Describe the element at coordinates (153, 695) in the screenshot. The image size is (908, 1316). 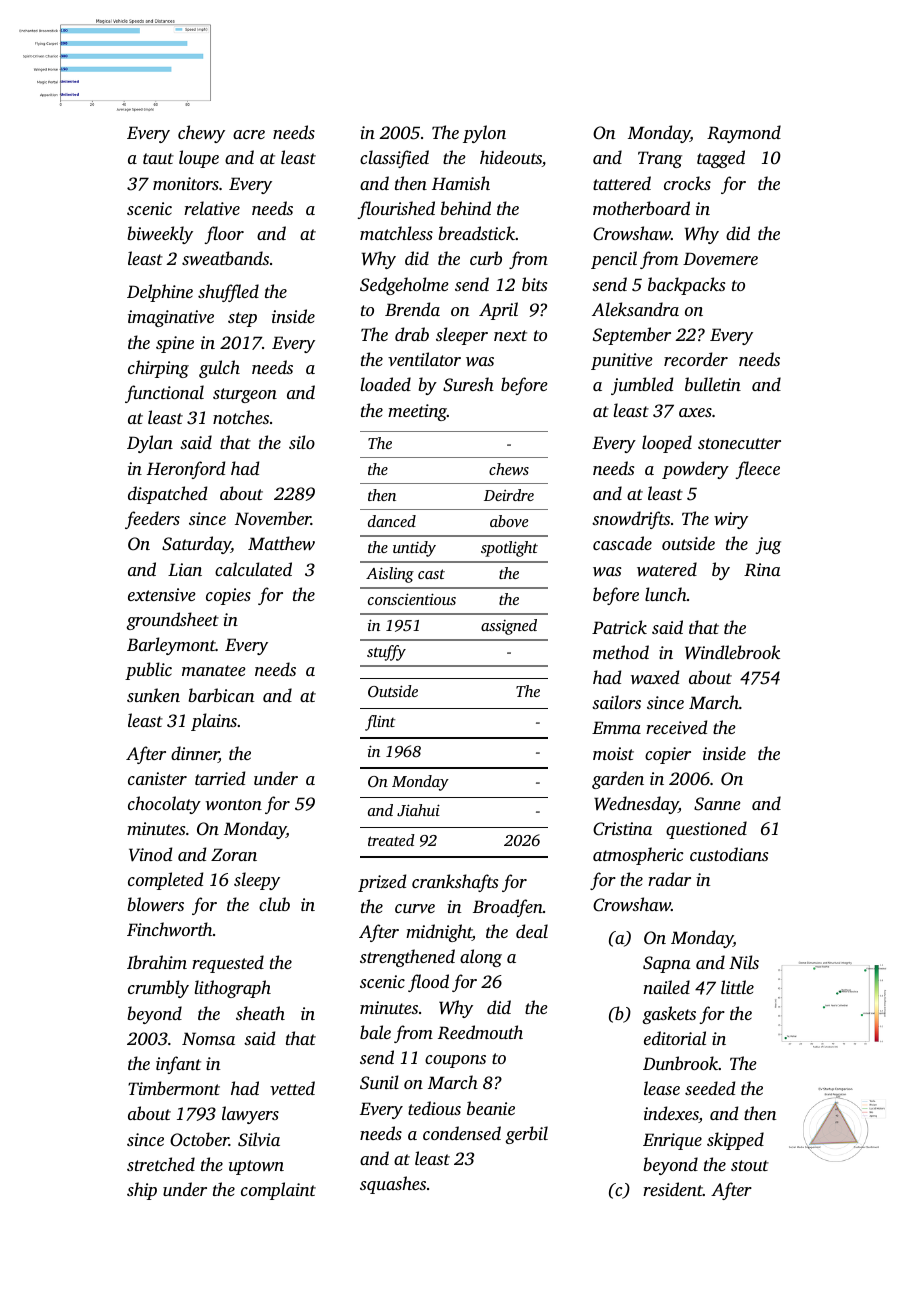
I see `sunken` at that location.
